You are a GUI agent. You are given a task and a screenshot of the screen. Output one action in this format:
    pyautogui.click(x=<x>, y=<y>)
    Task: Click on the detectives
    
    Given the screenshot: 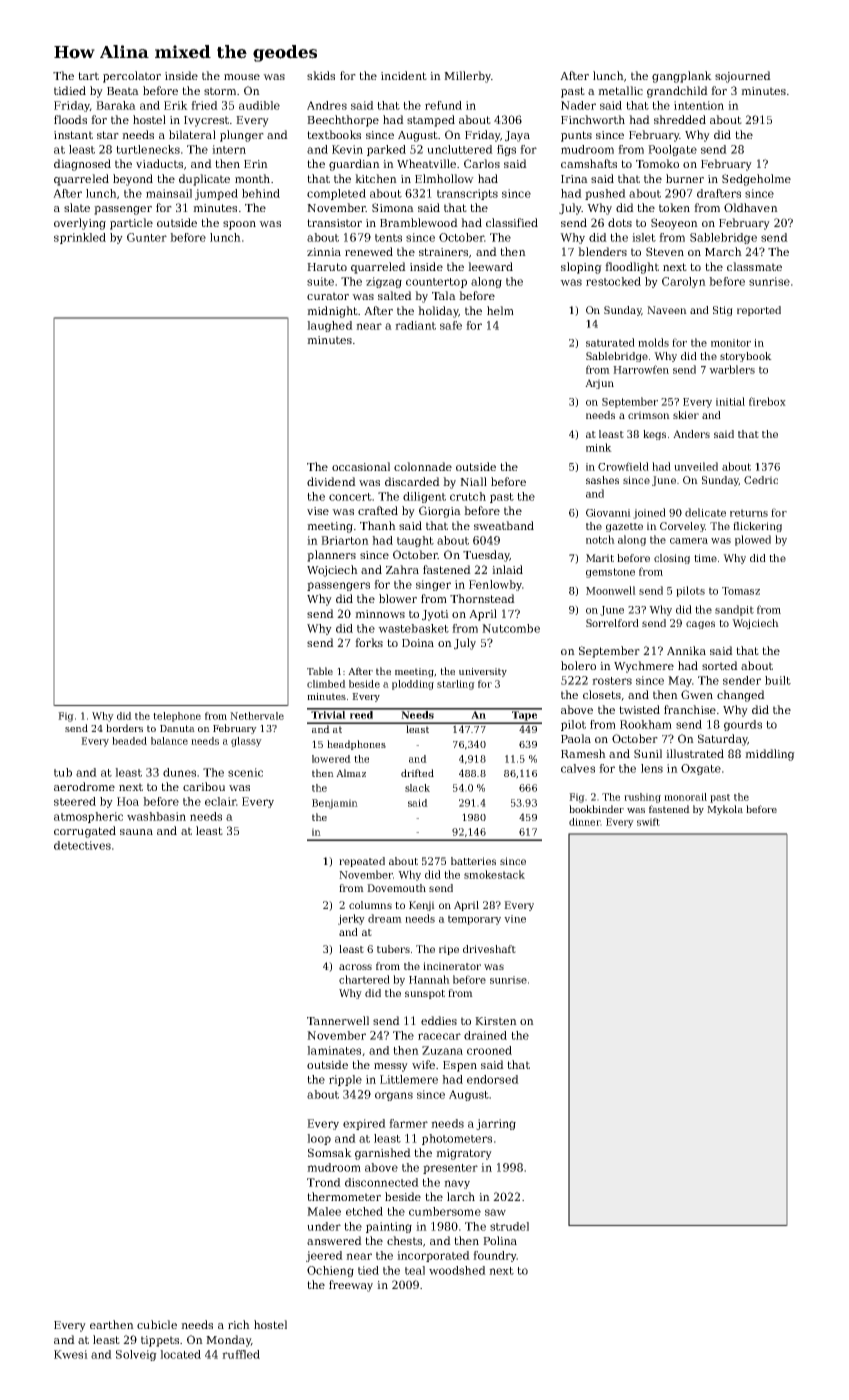 What is the action you would take?
    pyautogui.click(x=82, y=845)
